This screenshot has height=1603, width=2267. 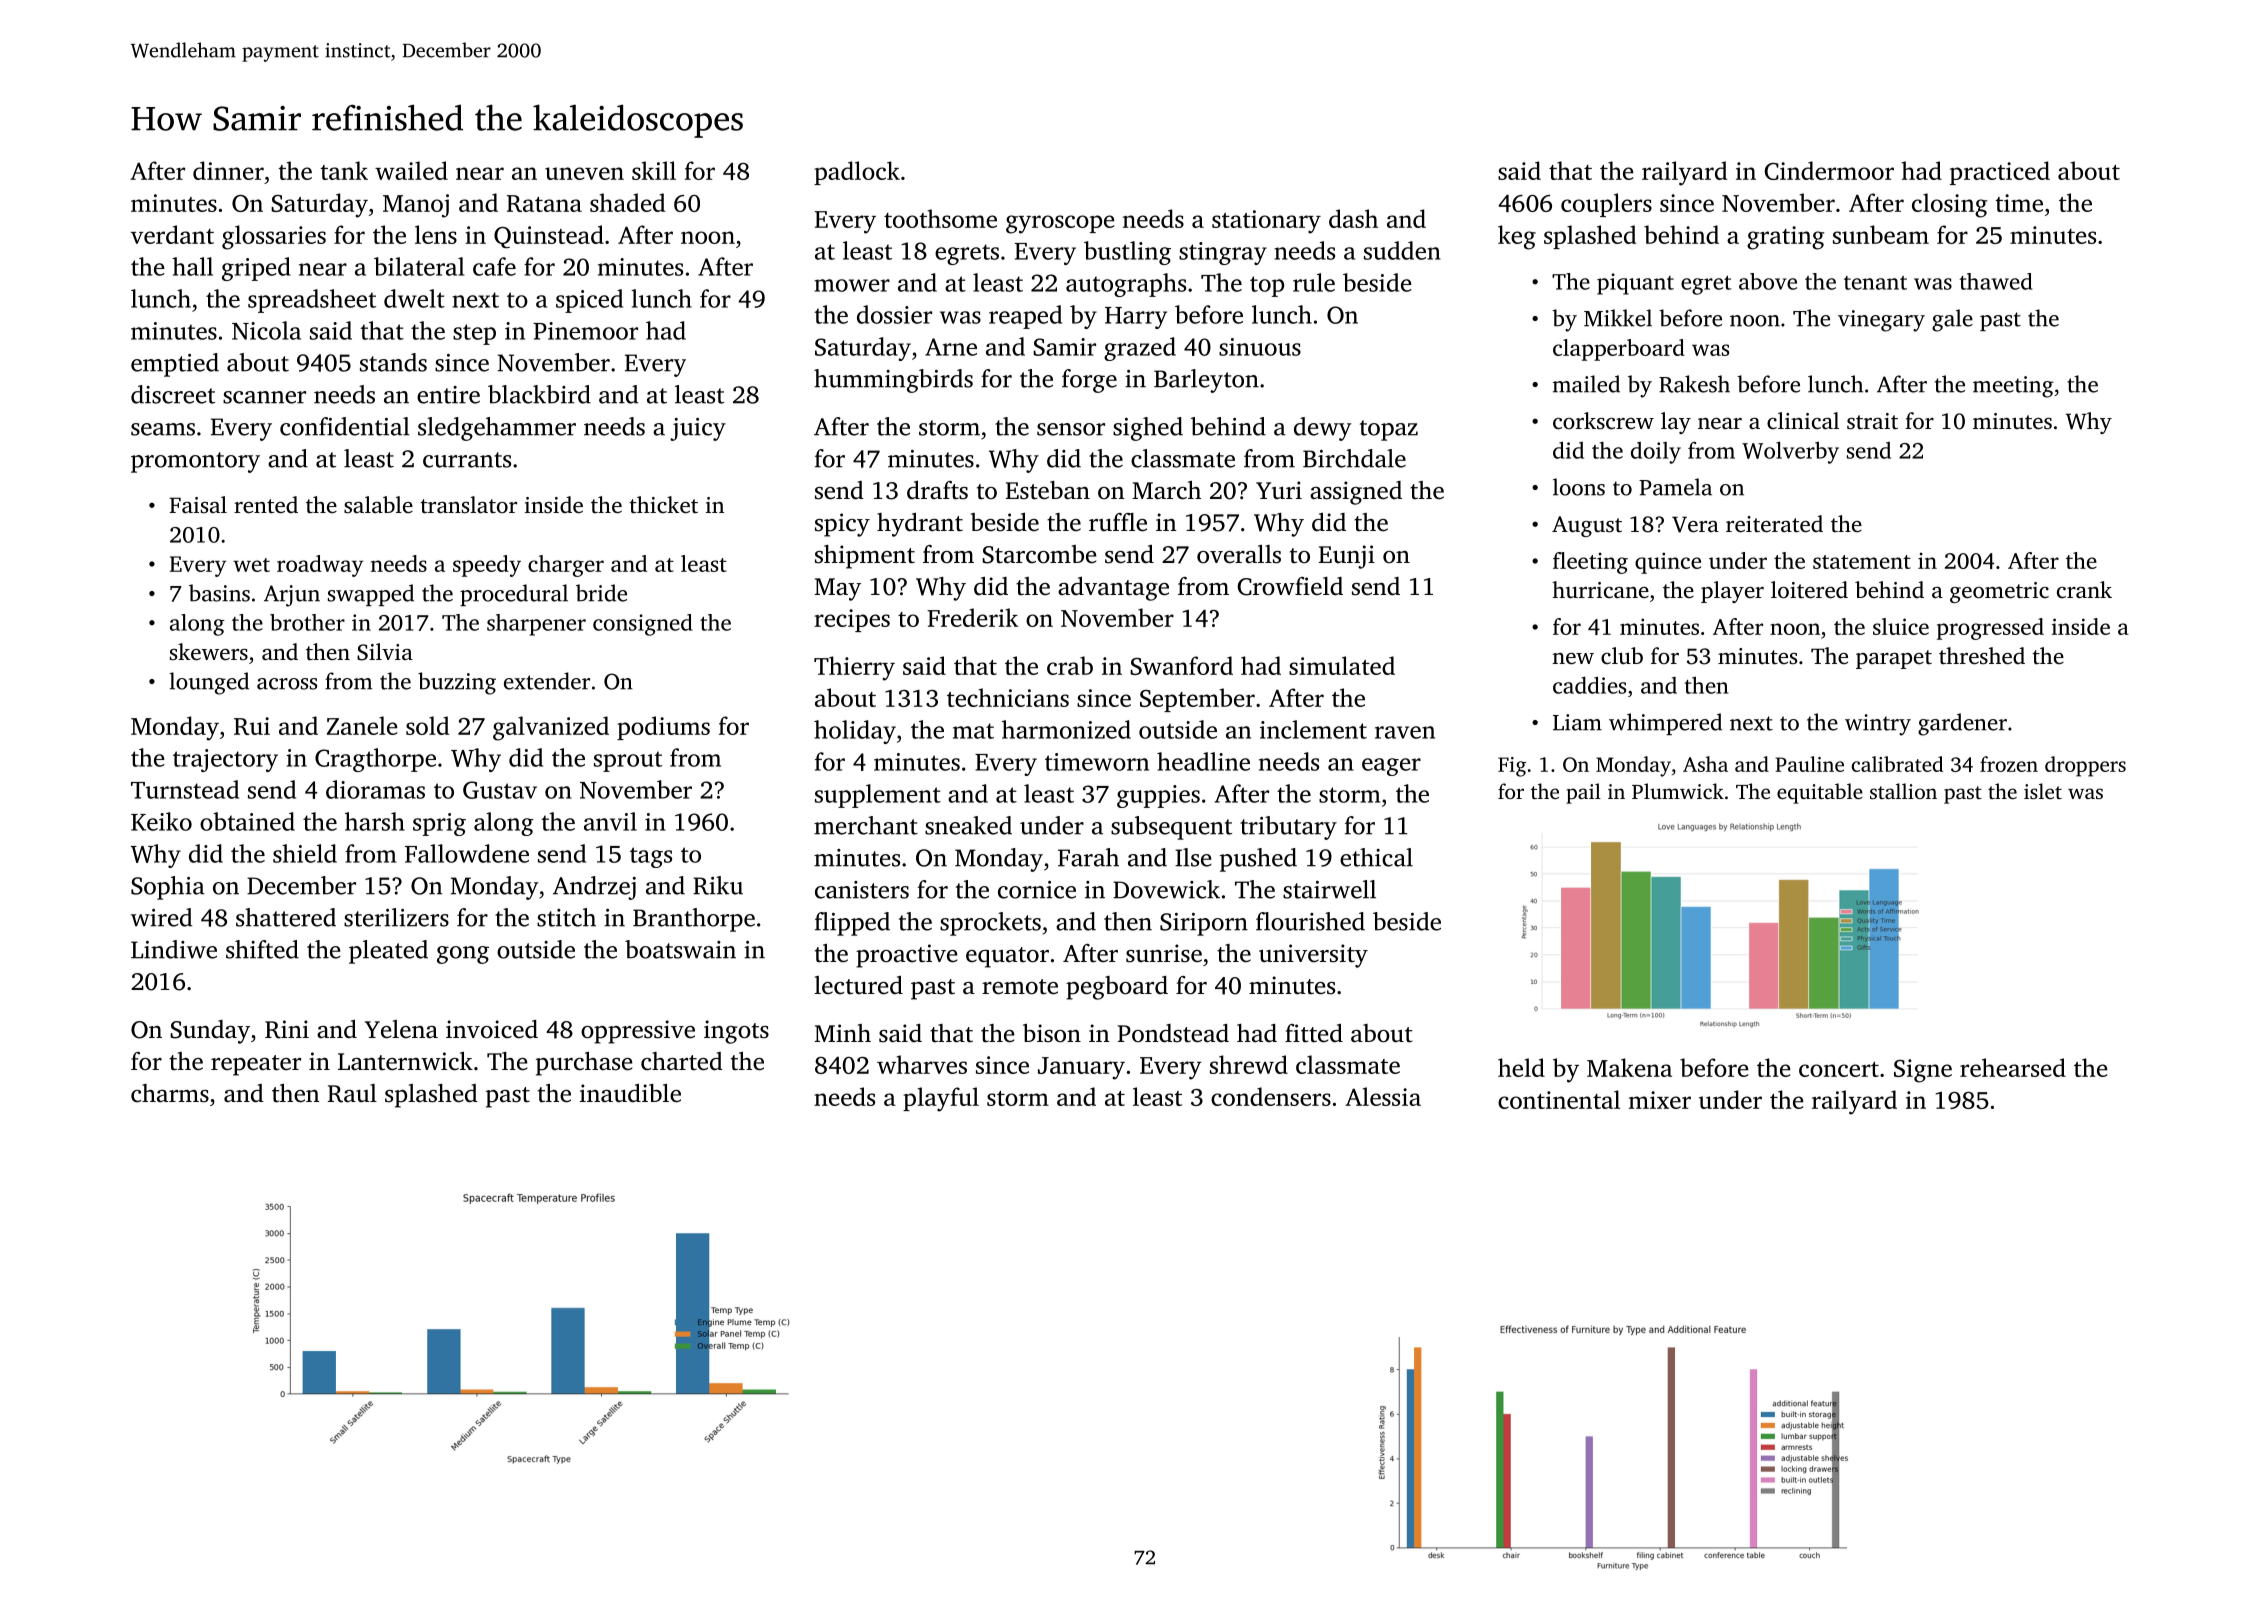 I want to click on extender, so click(x=547, y=681).
